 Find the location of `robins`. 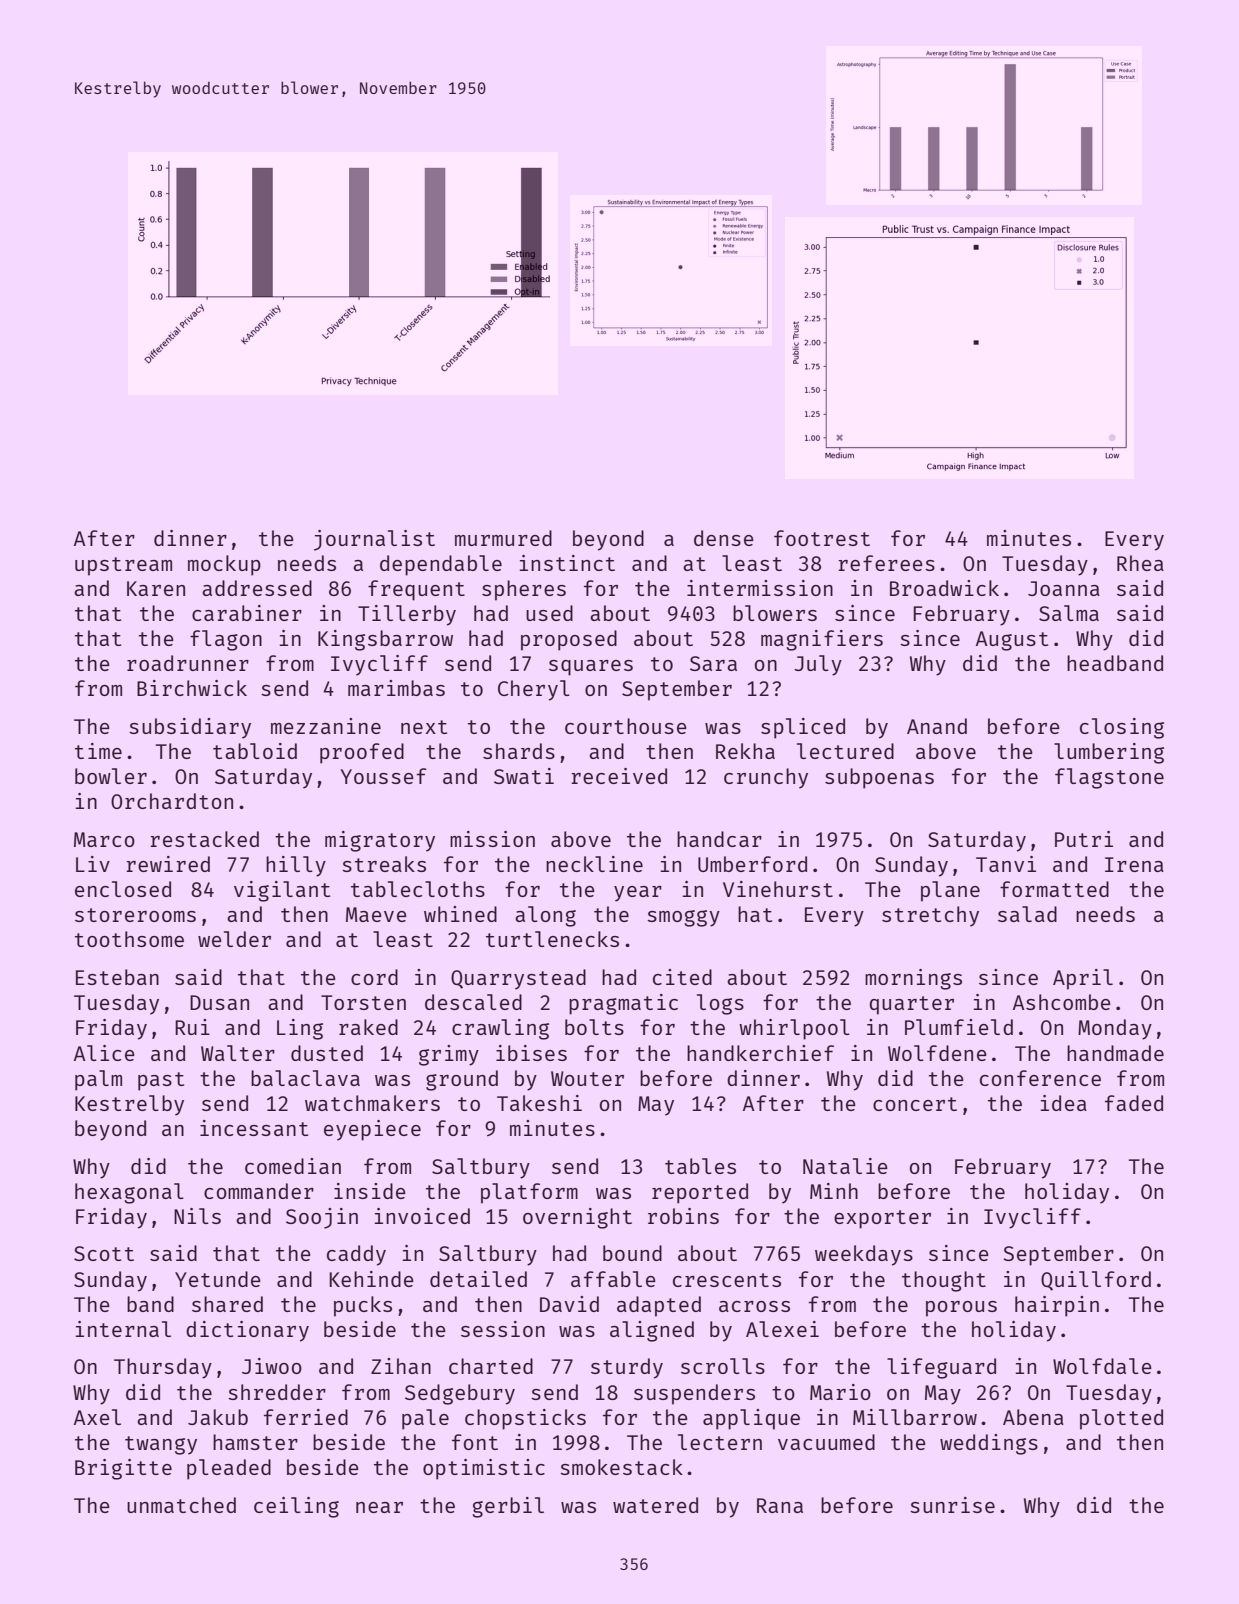

robins is located at coordinates (683, 1216).
